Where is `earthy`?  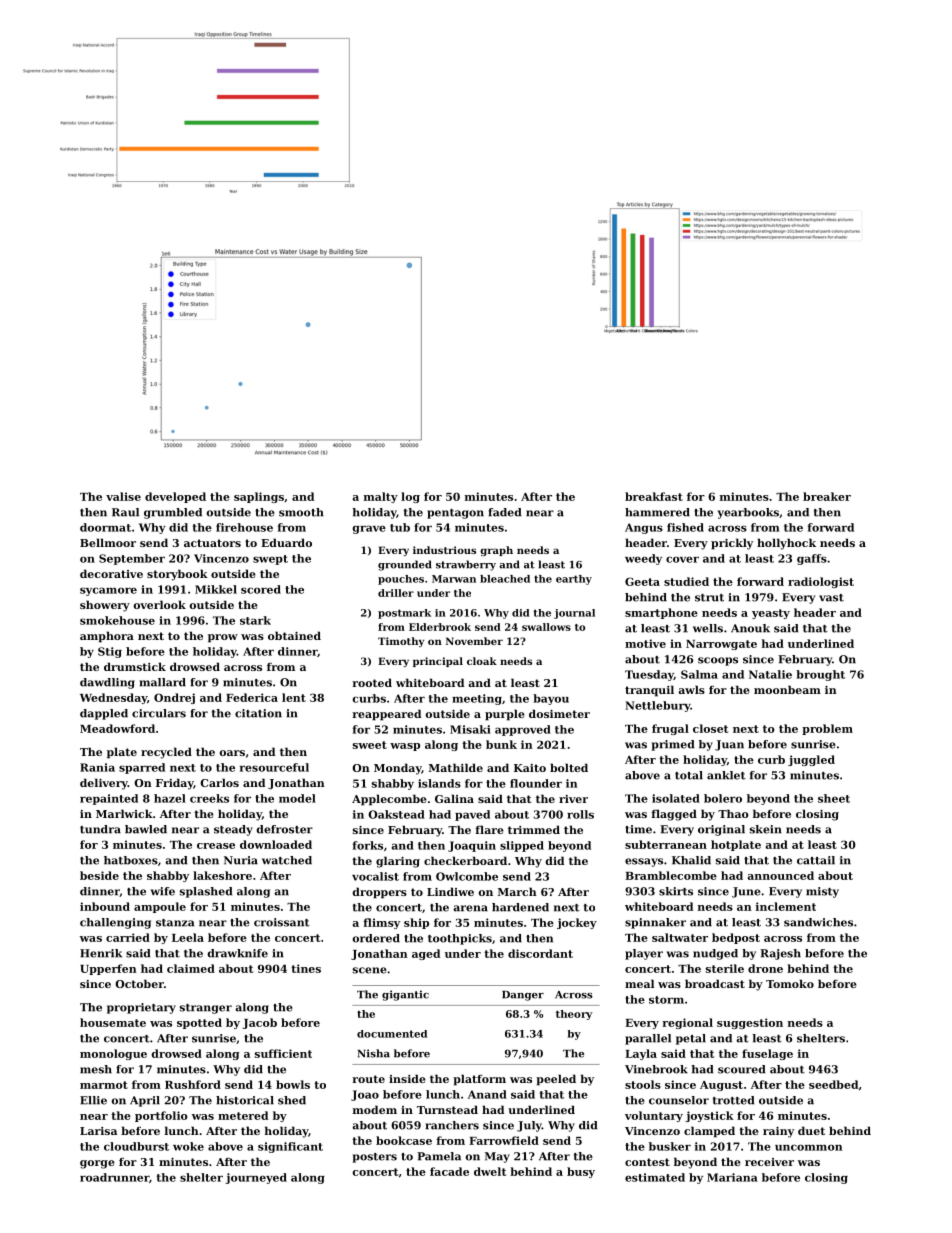 earthy is located at coordinates (574, 580).
